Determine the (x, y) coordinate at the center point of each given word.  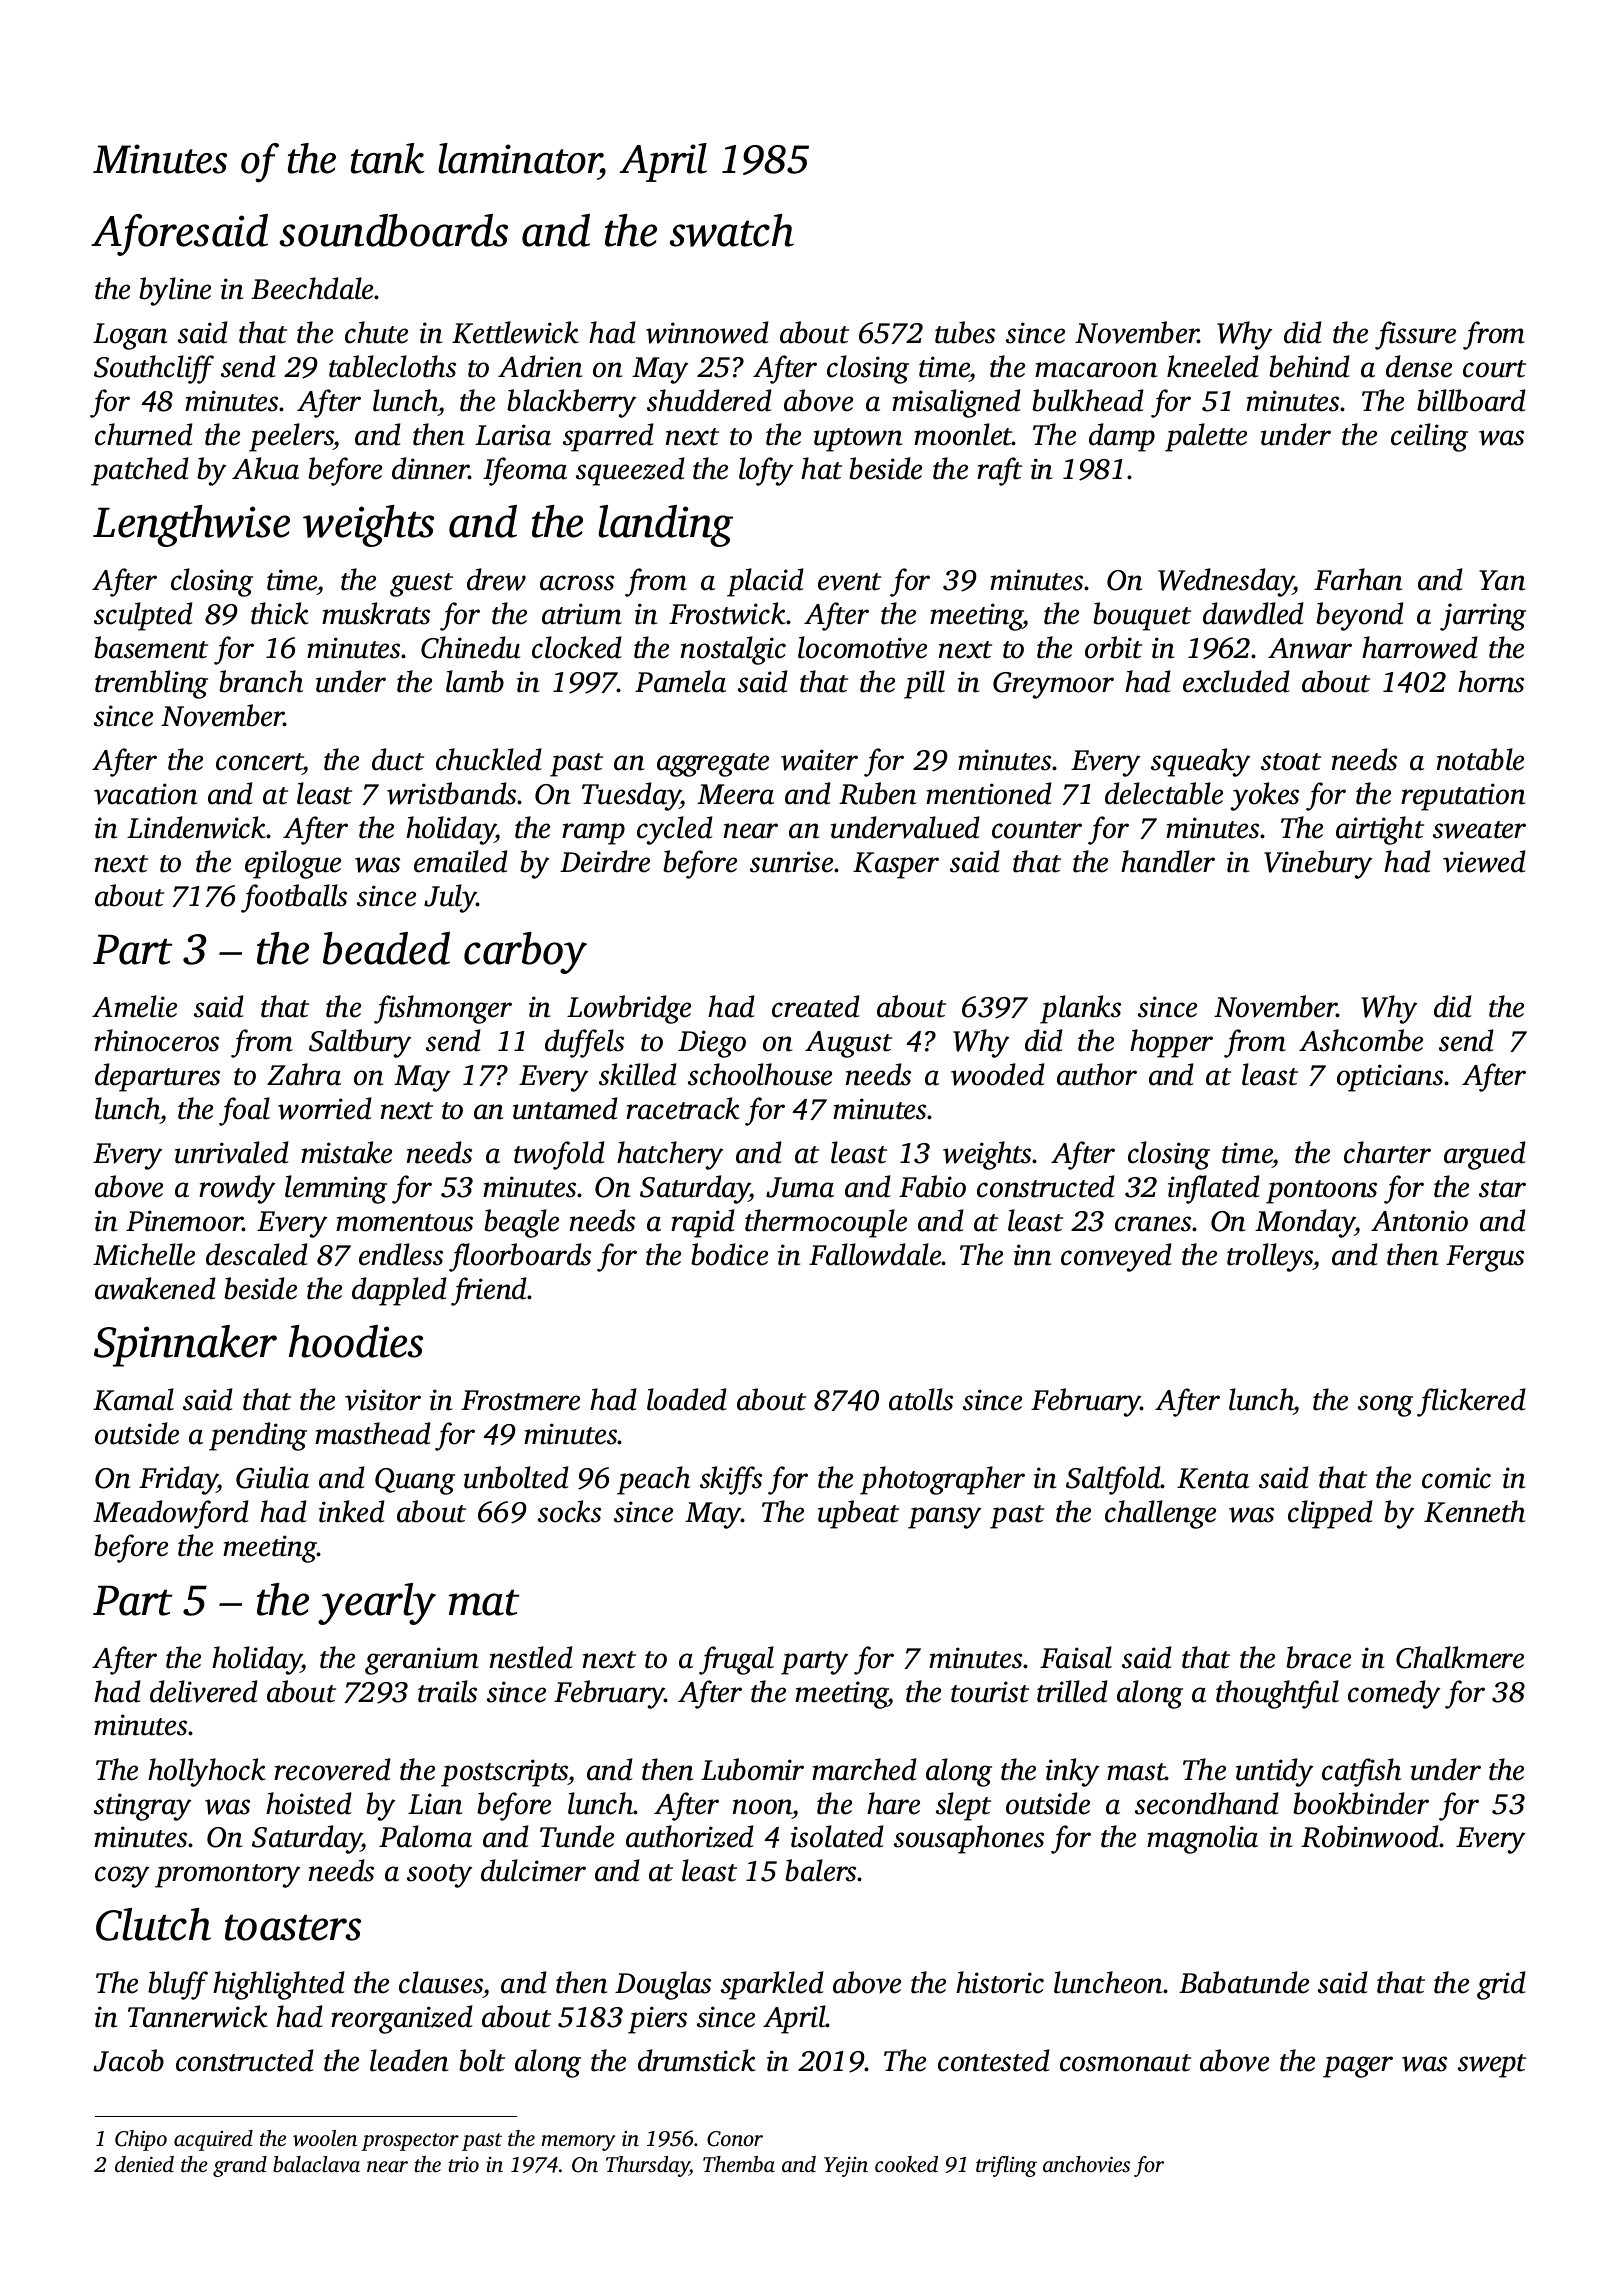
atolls (921, 1399)
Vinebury (1318, 864)
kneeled (1213, 366)
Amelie (134, 1006)
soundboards (393, 230)
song (1385, 1406)
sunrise (791, 862)
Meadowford (171, 1514)
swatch (731, 230)
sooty (439, 1876)
